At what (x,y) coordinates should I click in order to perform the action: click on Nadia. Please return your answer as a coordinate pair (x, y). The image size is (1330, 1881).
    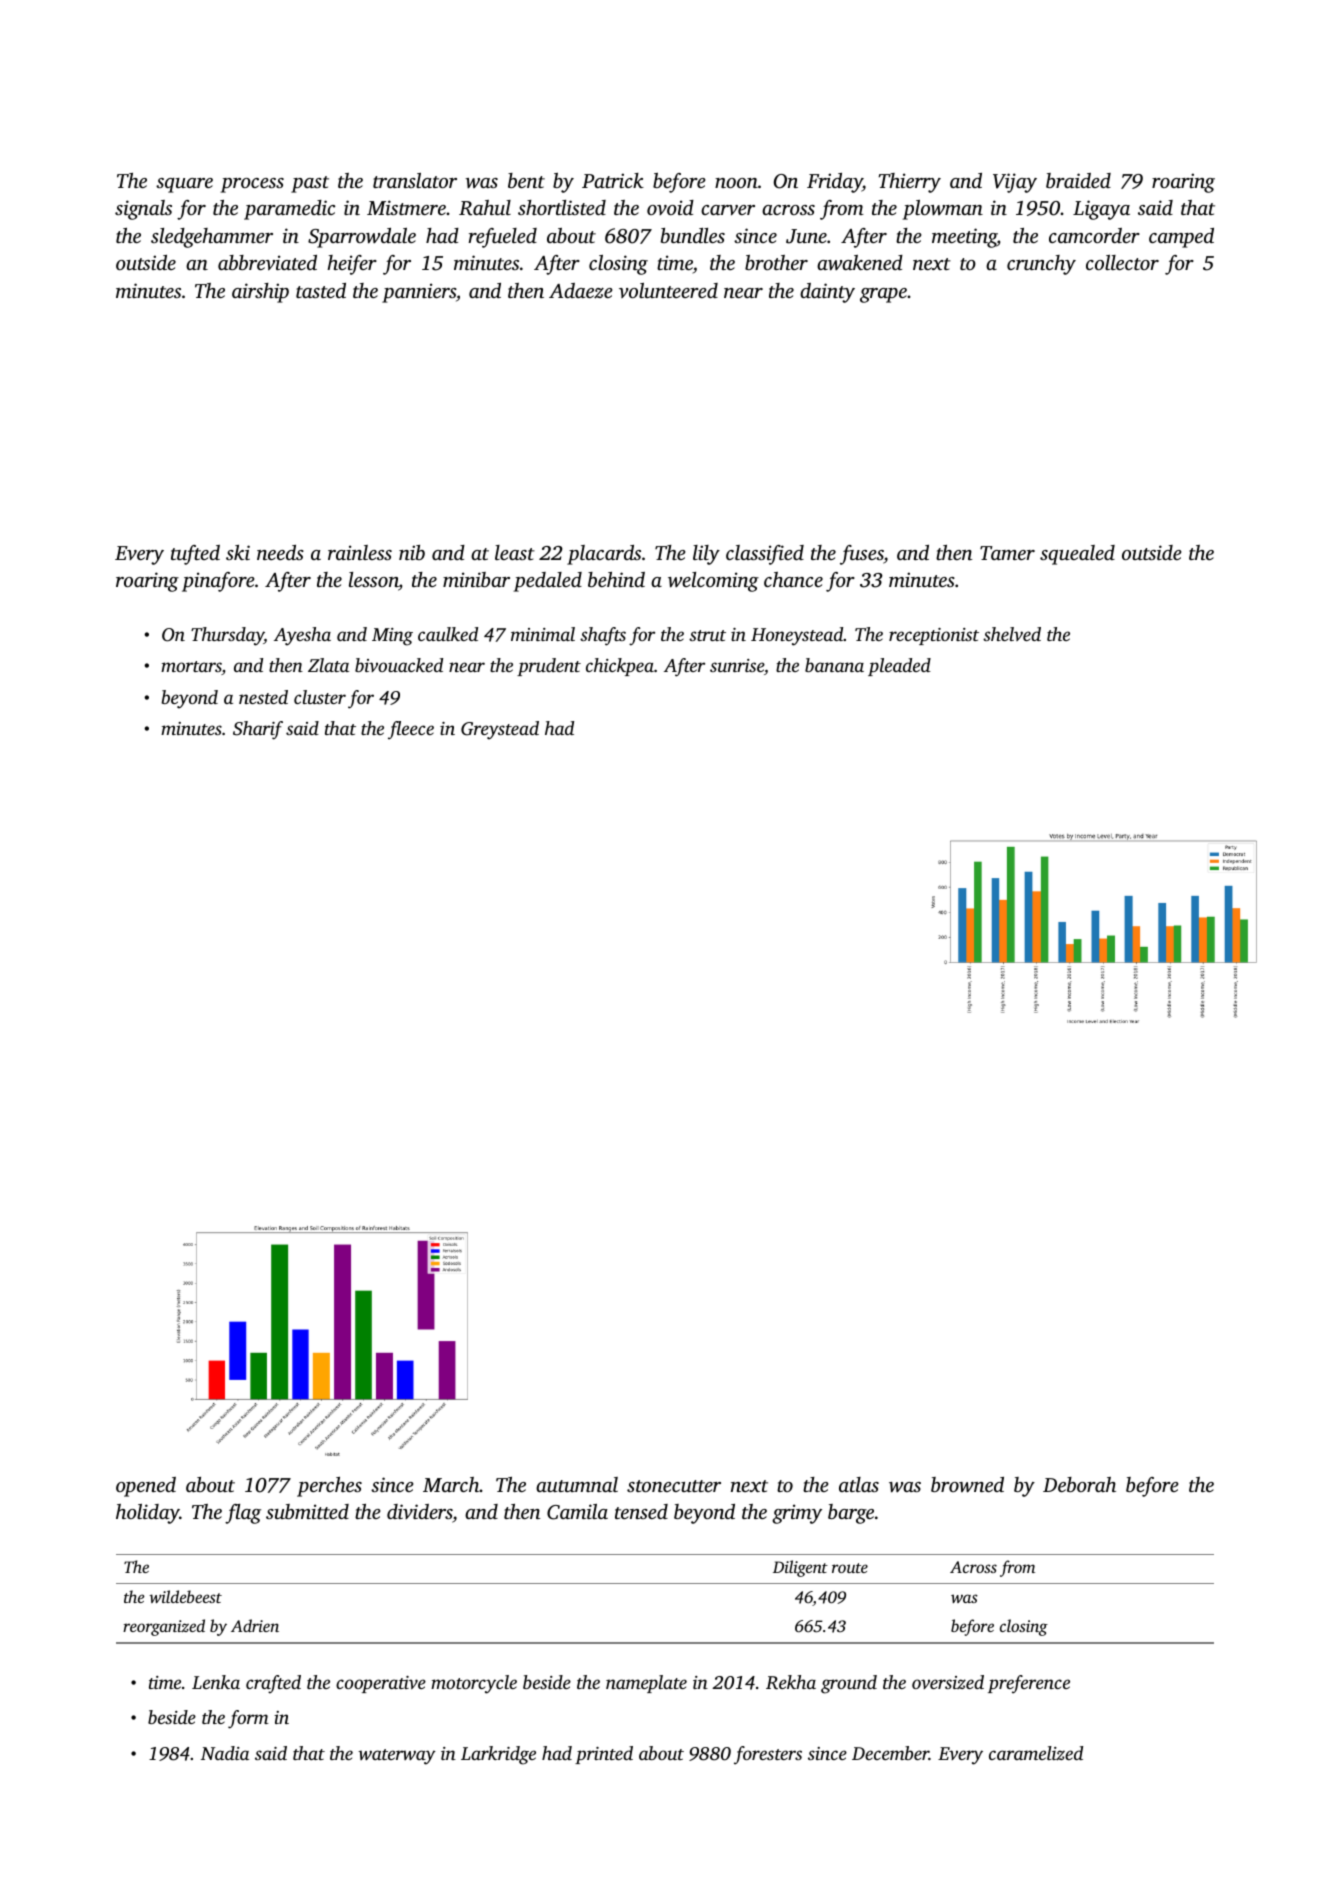
    Looking at the image, I should click on (225, 1753).
